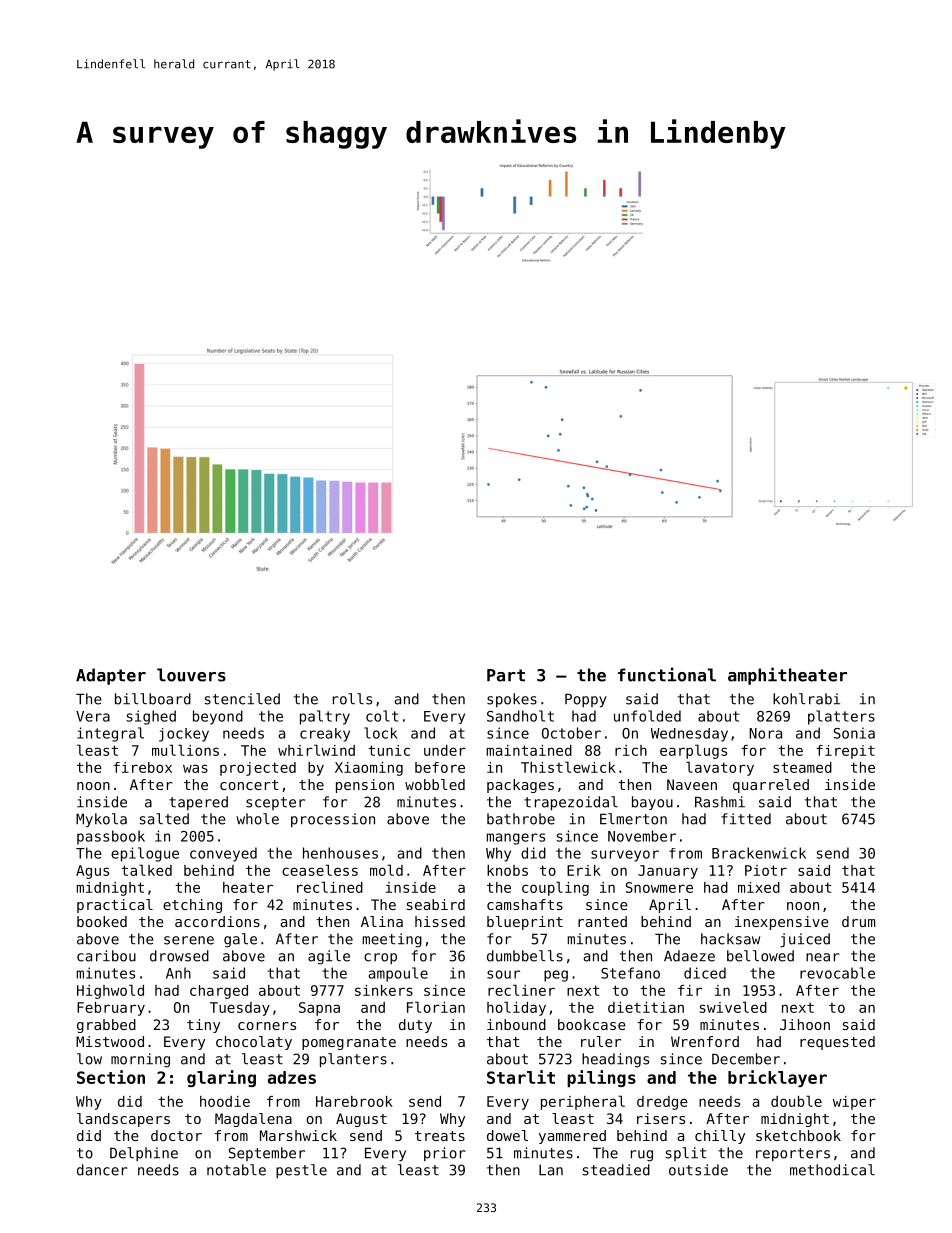 The height and width of the image is (1233, 952). Describe the element at coordinates (520, 786) in the image. I see `packages` at that location.
